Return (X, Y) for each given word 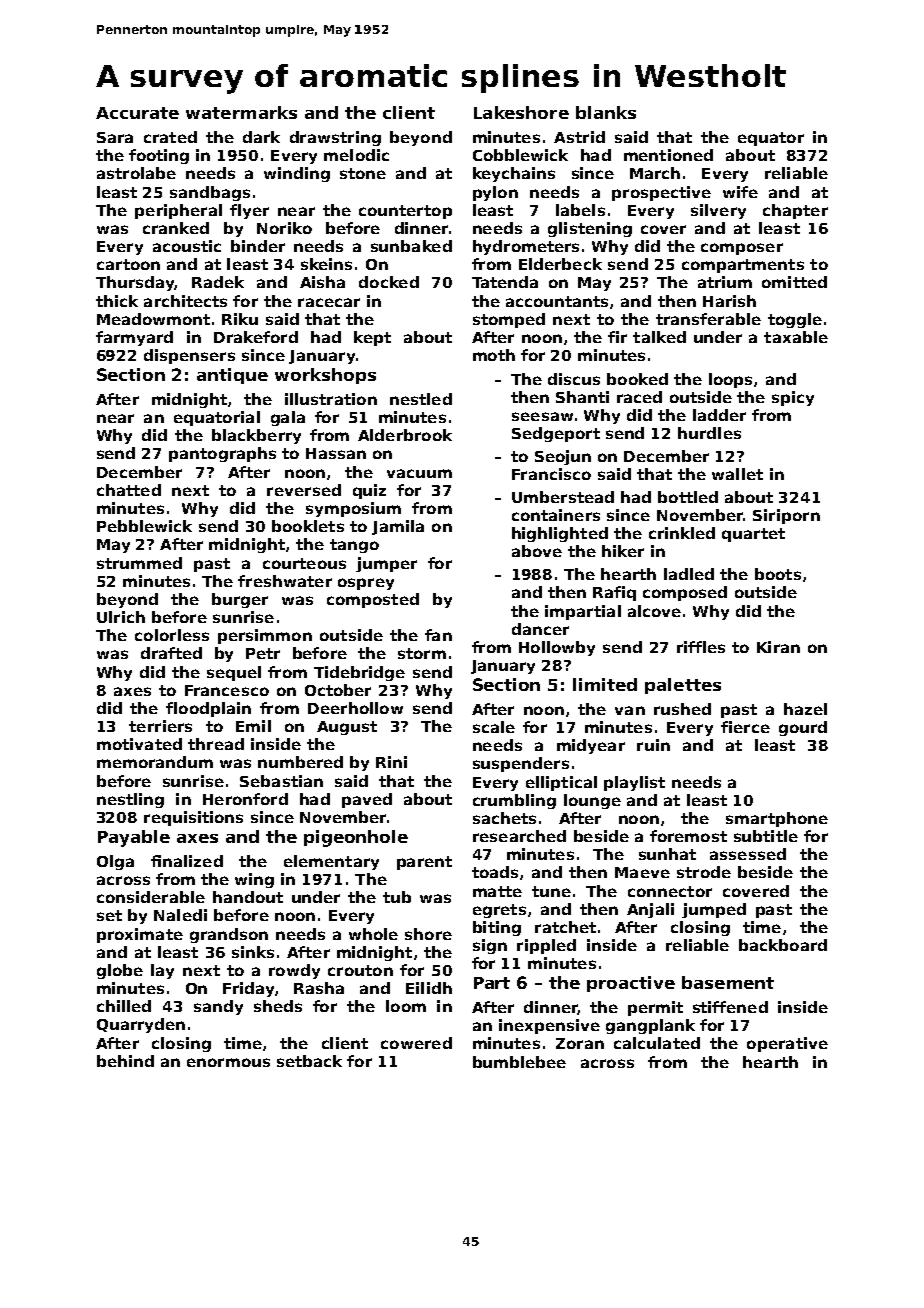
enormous (228, 1062)
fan (438, 635)
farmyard (134, 338)
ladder (719, 415)
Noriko (284, 228)
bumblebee (519, 1062)
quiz (369, 491)
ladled (689, 574)
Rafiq (614, 593)
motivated (139, 744)
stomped (509, 320)
